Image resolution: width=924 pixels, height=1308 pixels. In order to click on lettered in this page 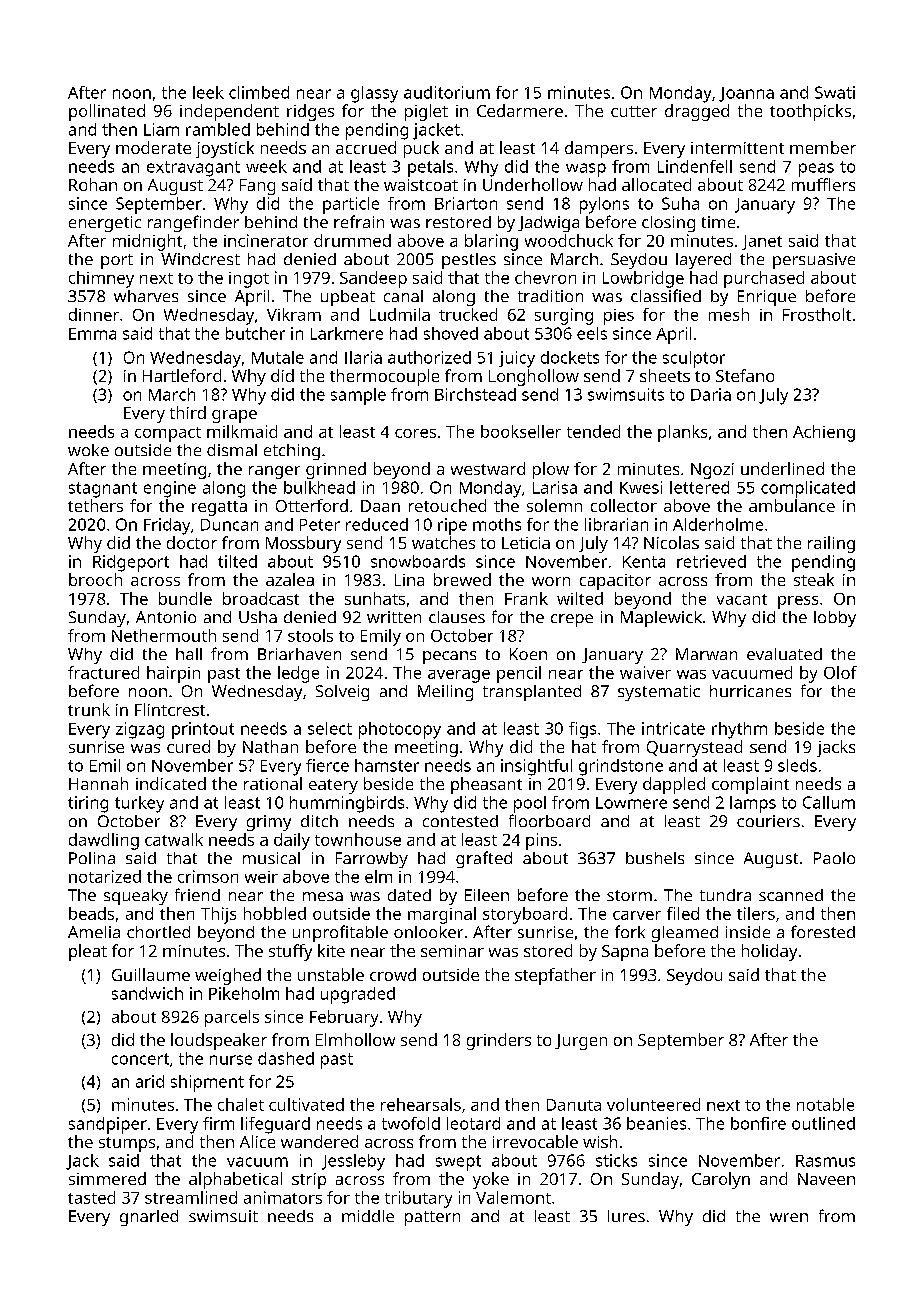, I will do `click(699, 487)`.
